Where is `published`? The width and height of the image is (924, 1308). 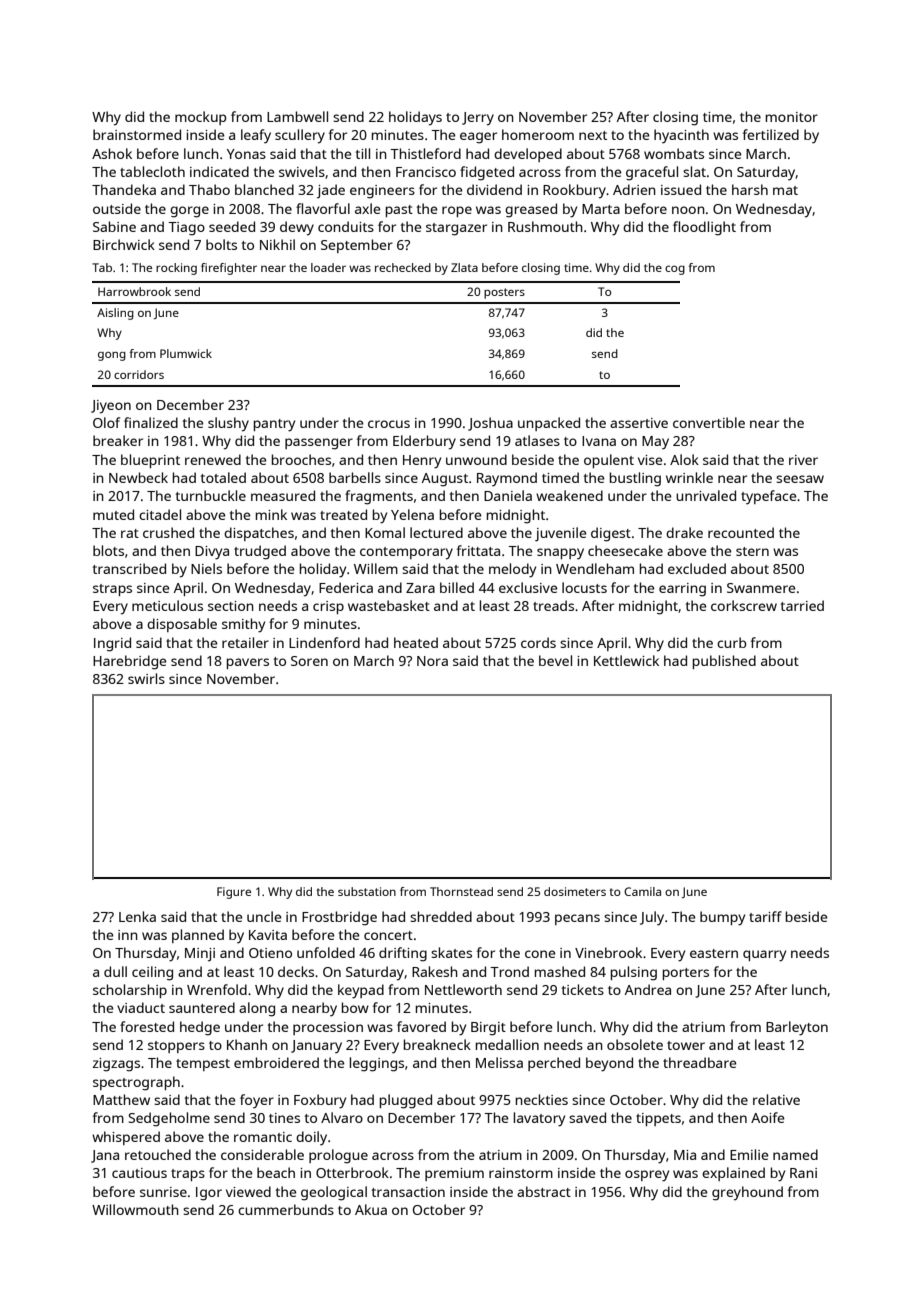 published is located at coordinates (724, 662).
